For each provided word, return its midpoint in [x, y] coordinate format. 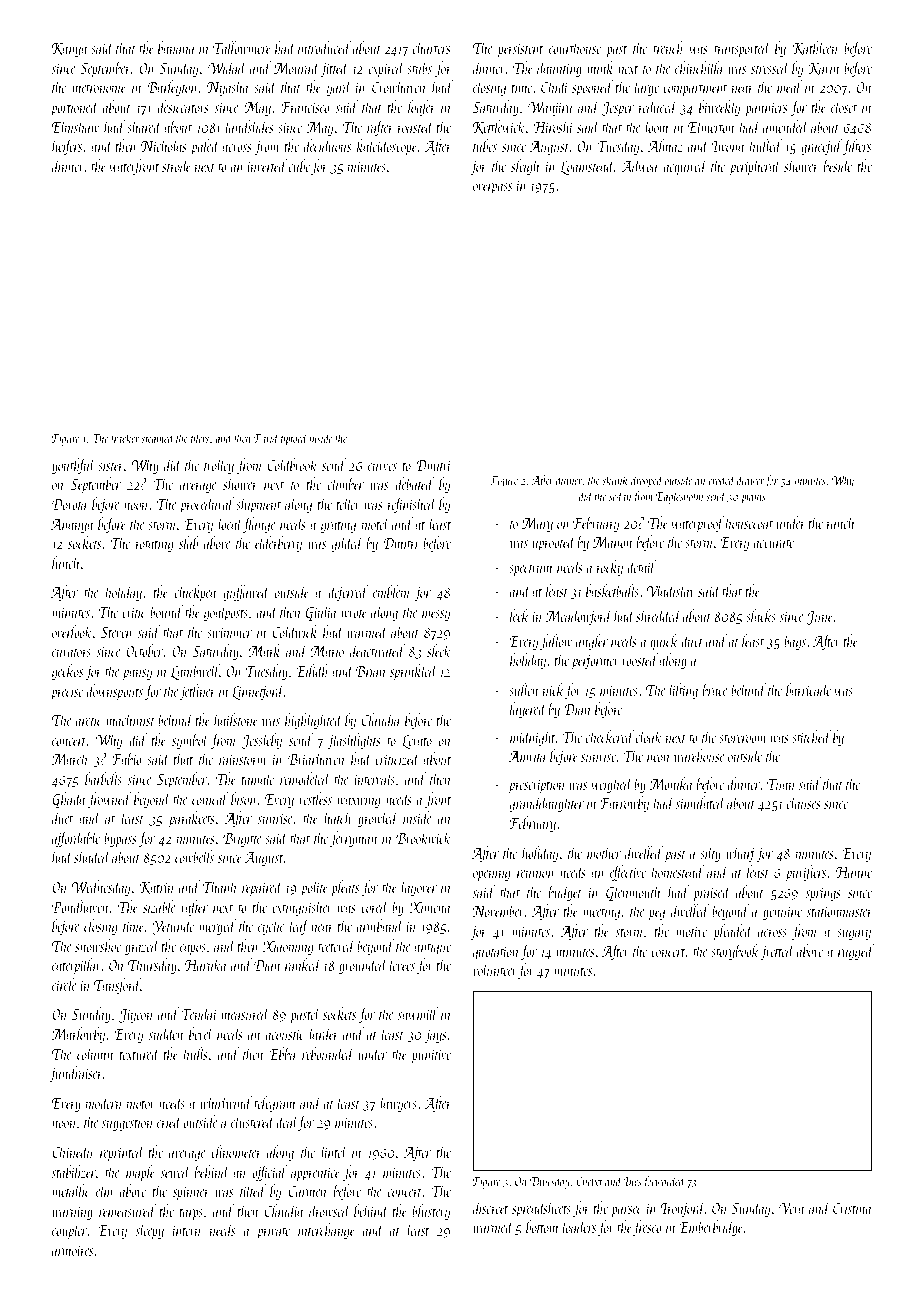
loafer [422, 108]
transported [742, 49]
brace [715, 689]
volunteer [495, 969]
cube [299, 165]
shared [144, 126]
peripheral [755, 167]
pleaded [733, 932]
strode [176, 165]
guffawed [246, 593]
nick [553, 689]
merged [217, 927]
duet [62, 817]
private [273, 1232]
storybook [735, 952]
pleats [345, 888]
